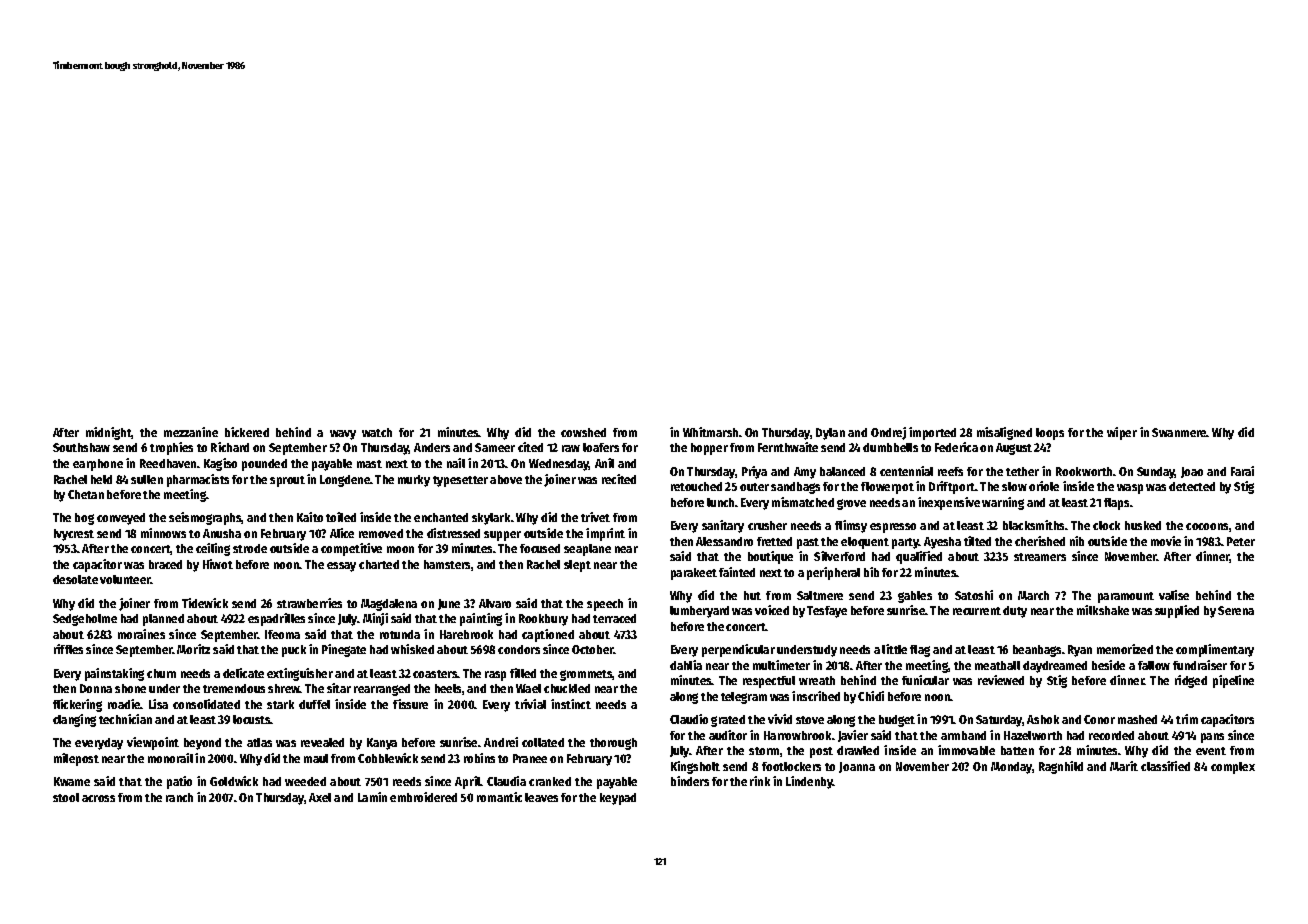 This screenshot has height=924, width=1308. What do you see at coordinates (193, 649) in the screenshot?
I see `Moritz` at bounding box center [193, 649].
